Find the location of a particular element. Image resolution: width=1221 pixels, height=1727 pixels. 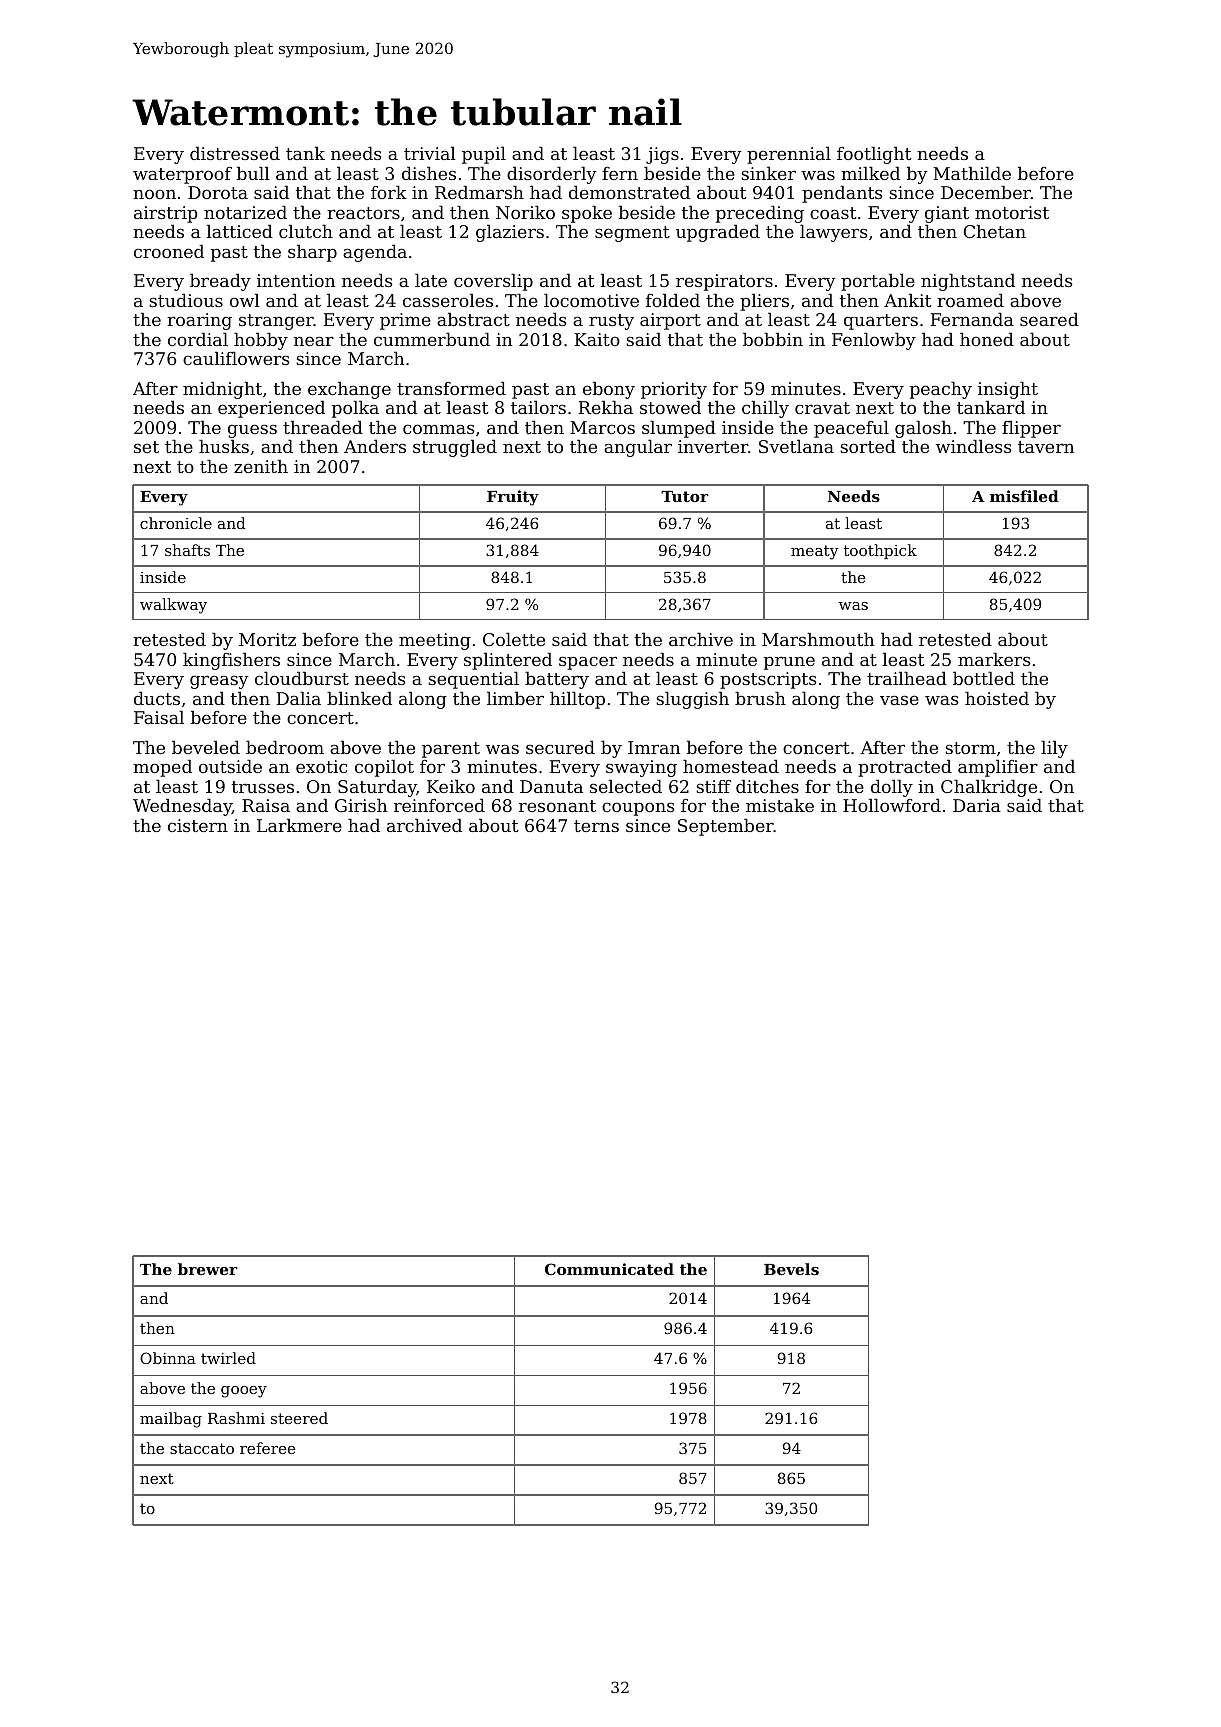

tailors is located at coordinates (538, 407).
